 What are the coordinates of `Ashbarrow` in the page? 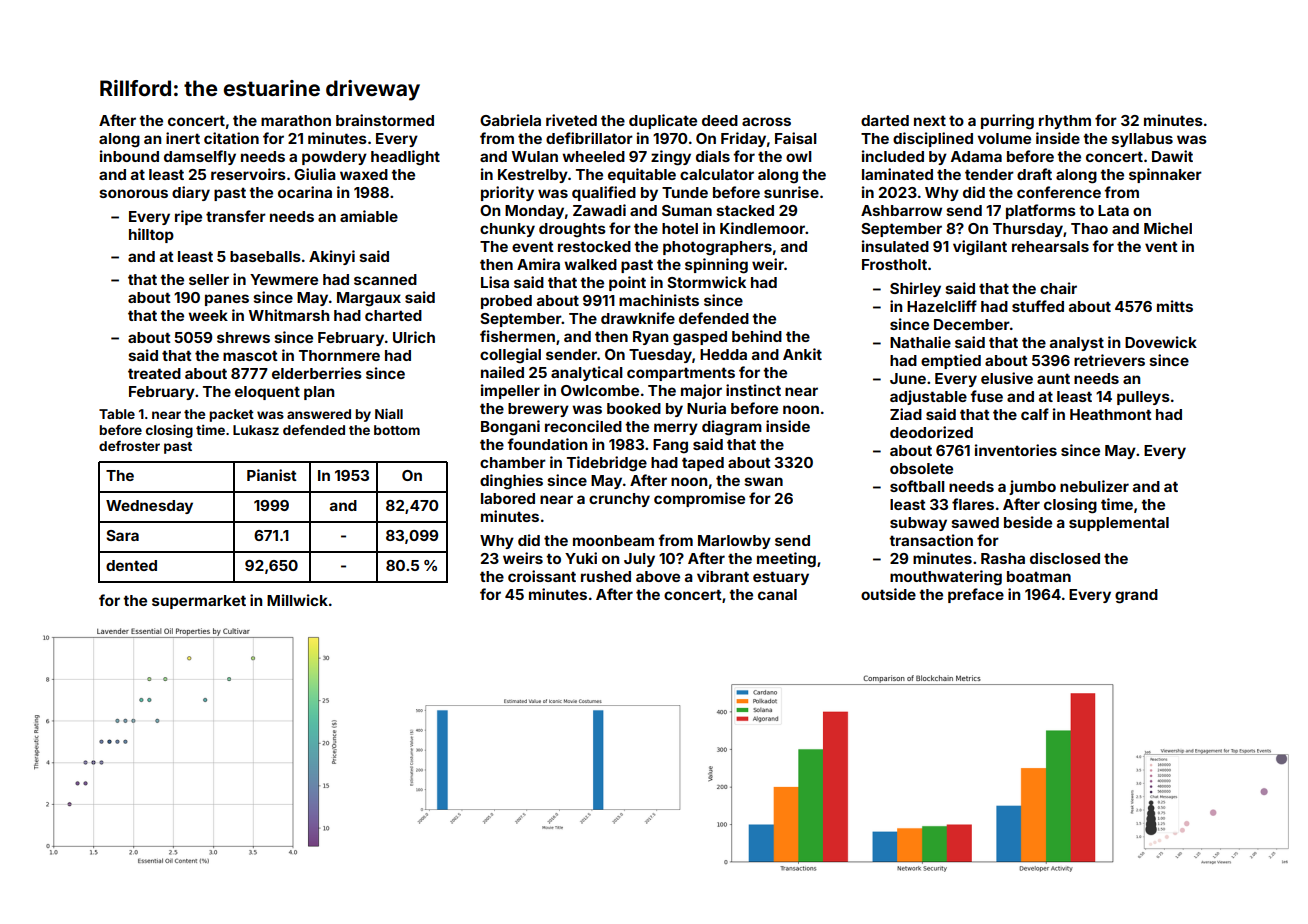 It's located at (901, 210).
